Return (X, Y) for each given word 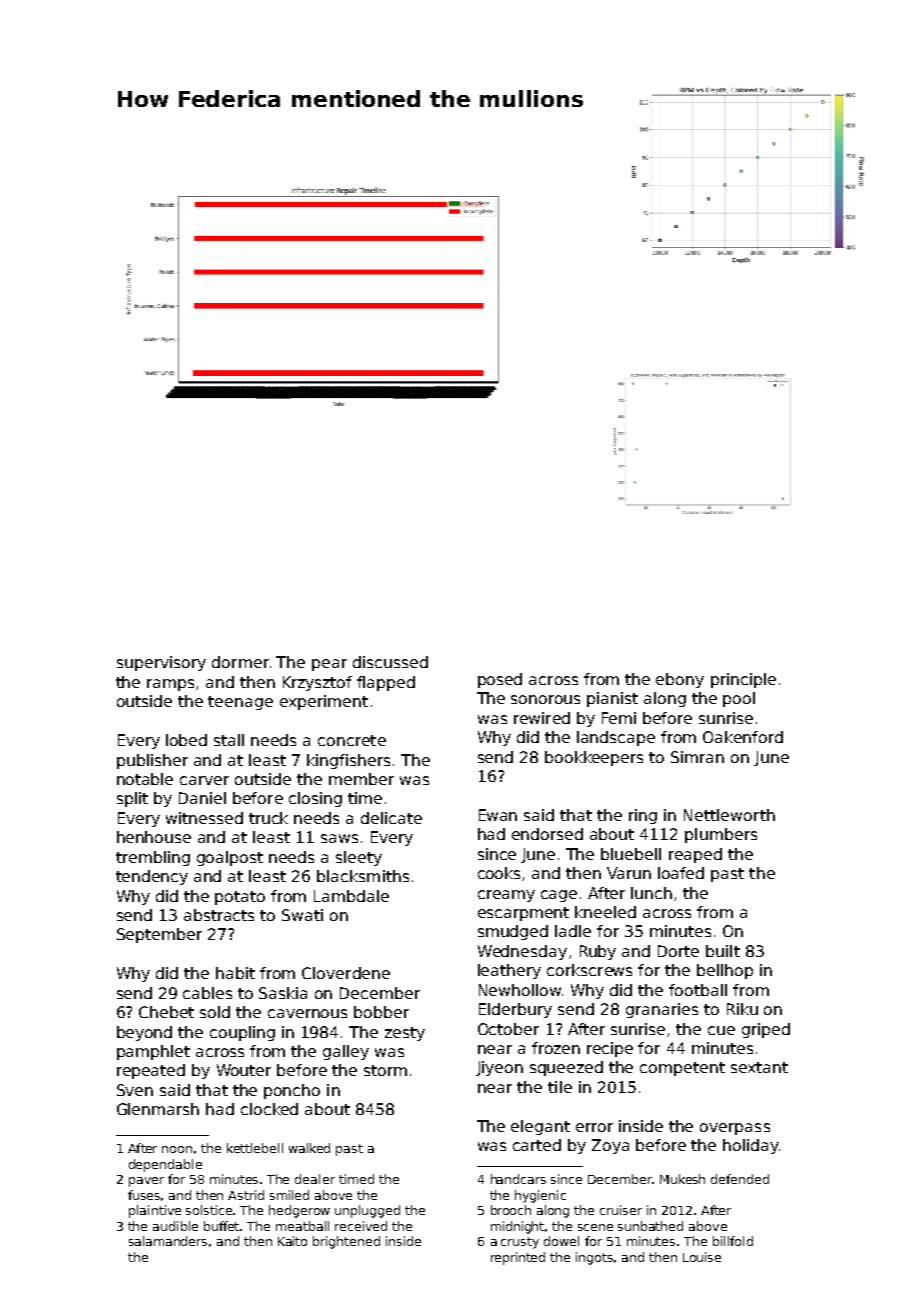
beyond (144, 1033)
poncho (292, 1091)
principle (743, 680)
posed (500, 680)
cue (721, 1030)
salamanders (168, 1241)
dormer (240, 662)
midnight (518, 1227)
